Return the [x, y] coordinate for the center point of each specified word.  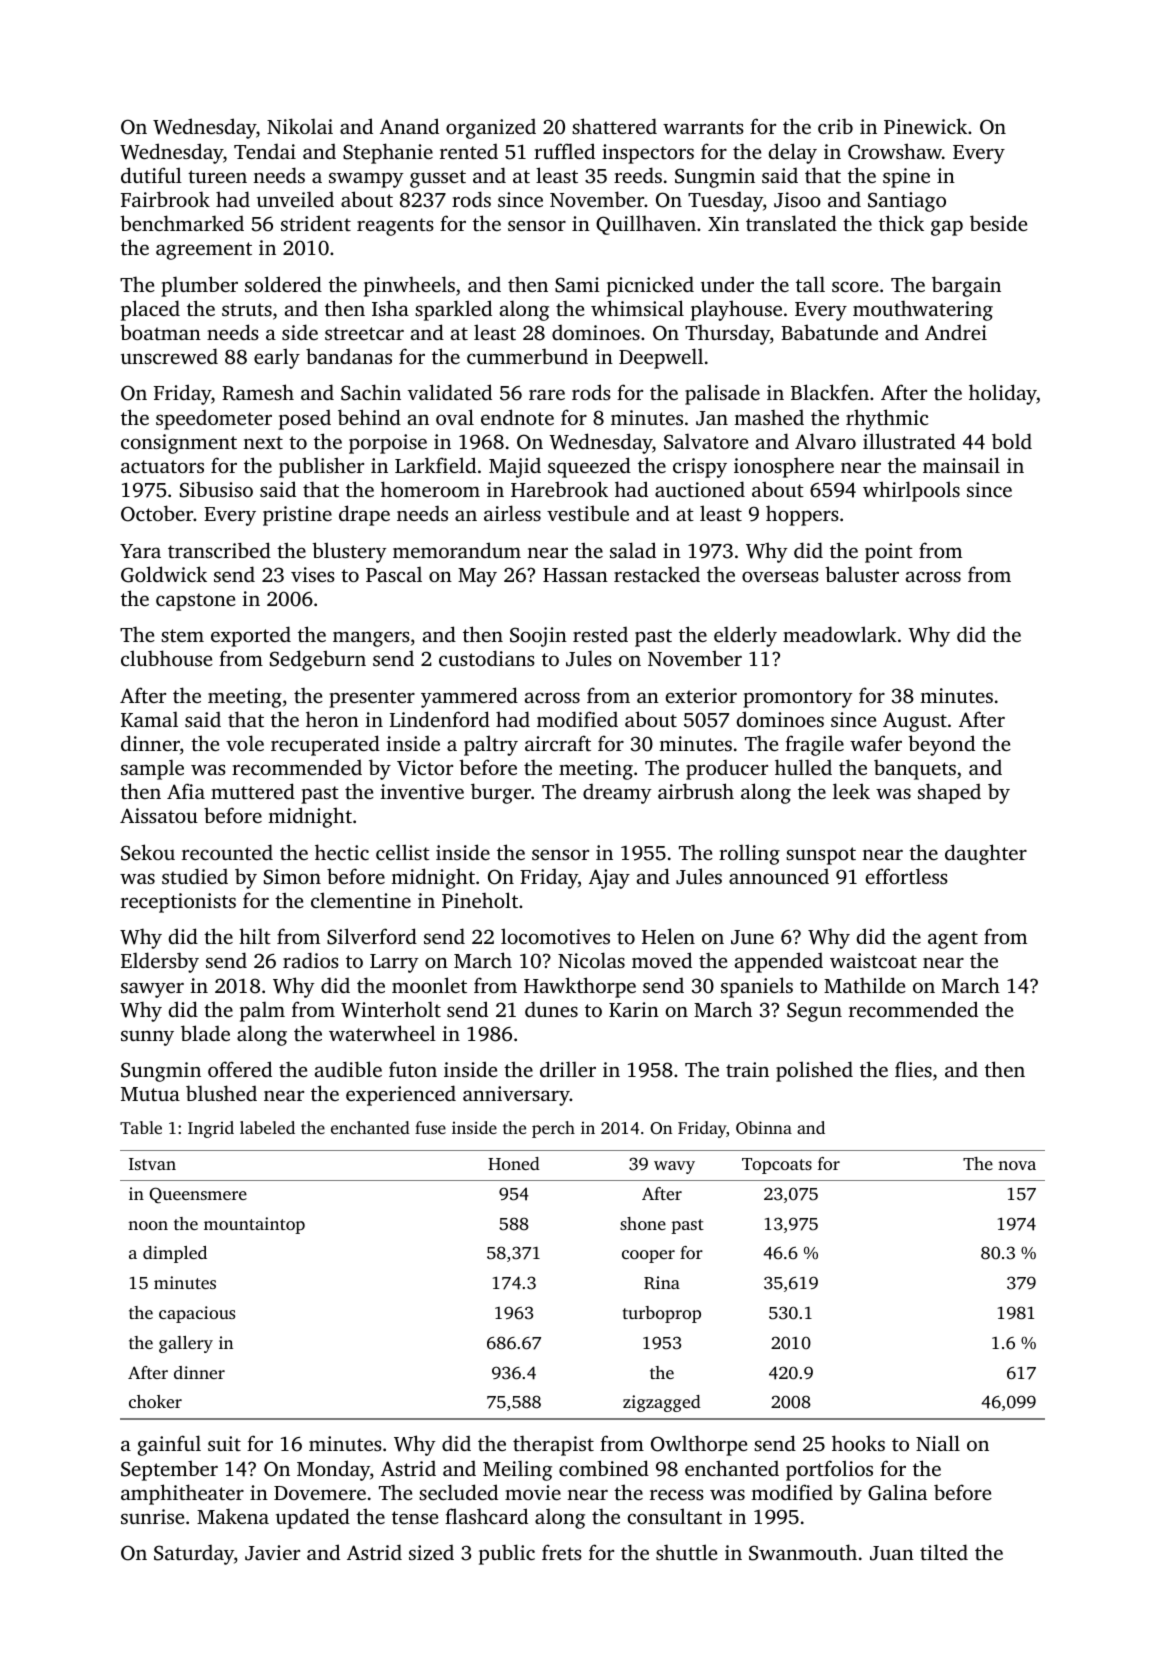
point [889, 553]
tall [810, 284]
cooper [648, 1256]
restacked [657, 574]
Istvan [152, 1164]
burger [501, 793]
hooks [858, 1443]
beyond [941, 745]
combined [604, 1468]
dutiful [151, 175]
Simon [292, 877]
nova [1017, 1165]
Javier [272, 1553]
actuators [162, 466]
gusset [438, 179]
